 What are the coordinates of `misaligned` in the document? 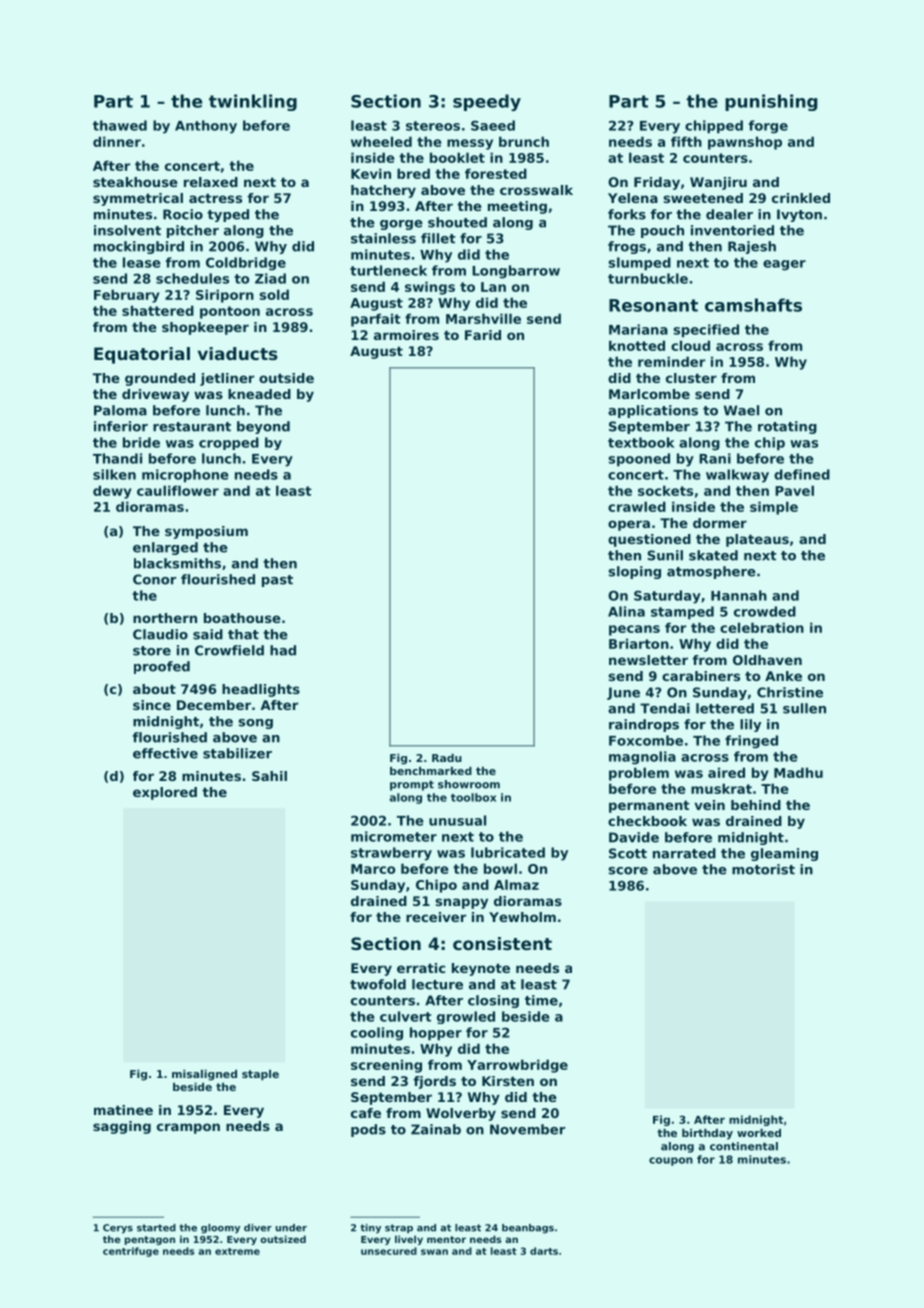 It's located at (204, 1075).
